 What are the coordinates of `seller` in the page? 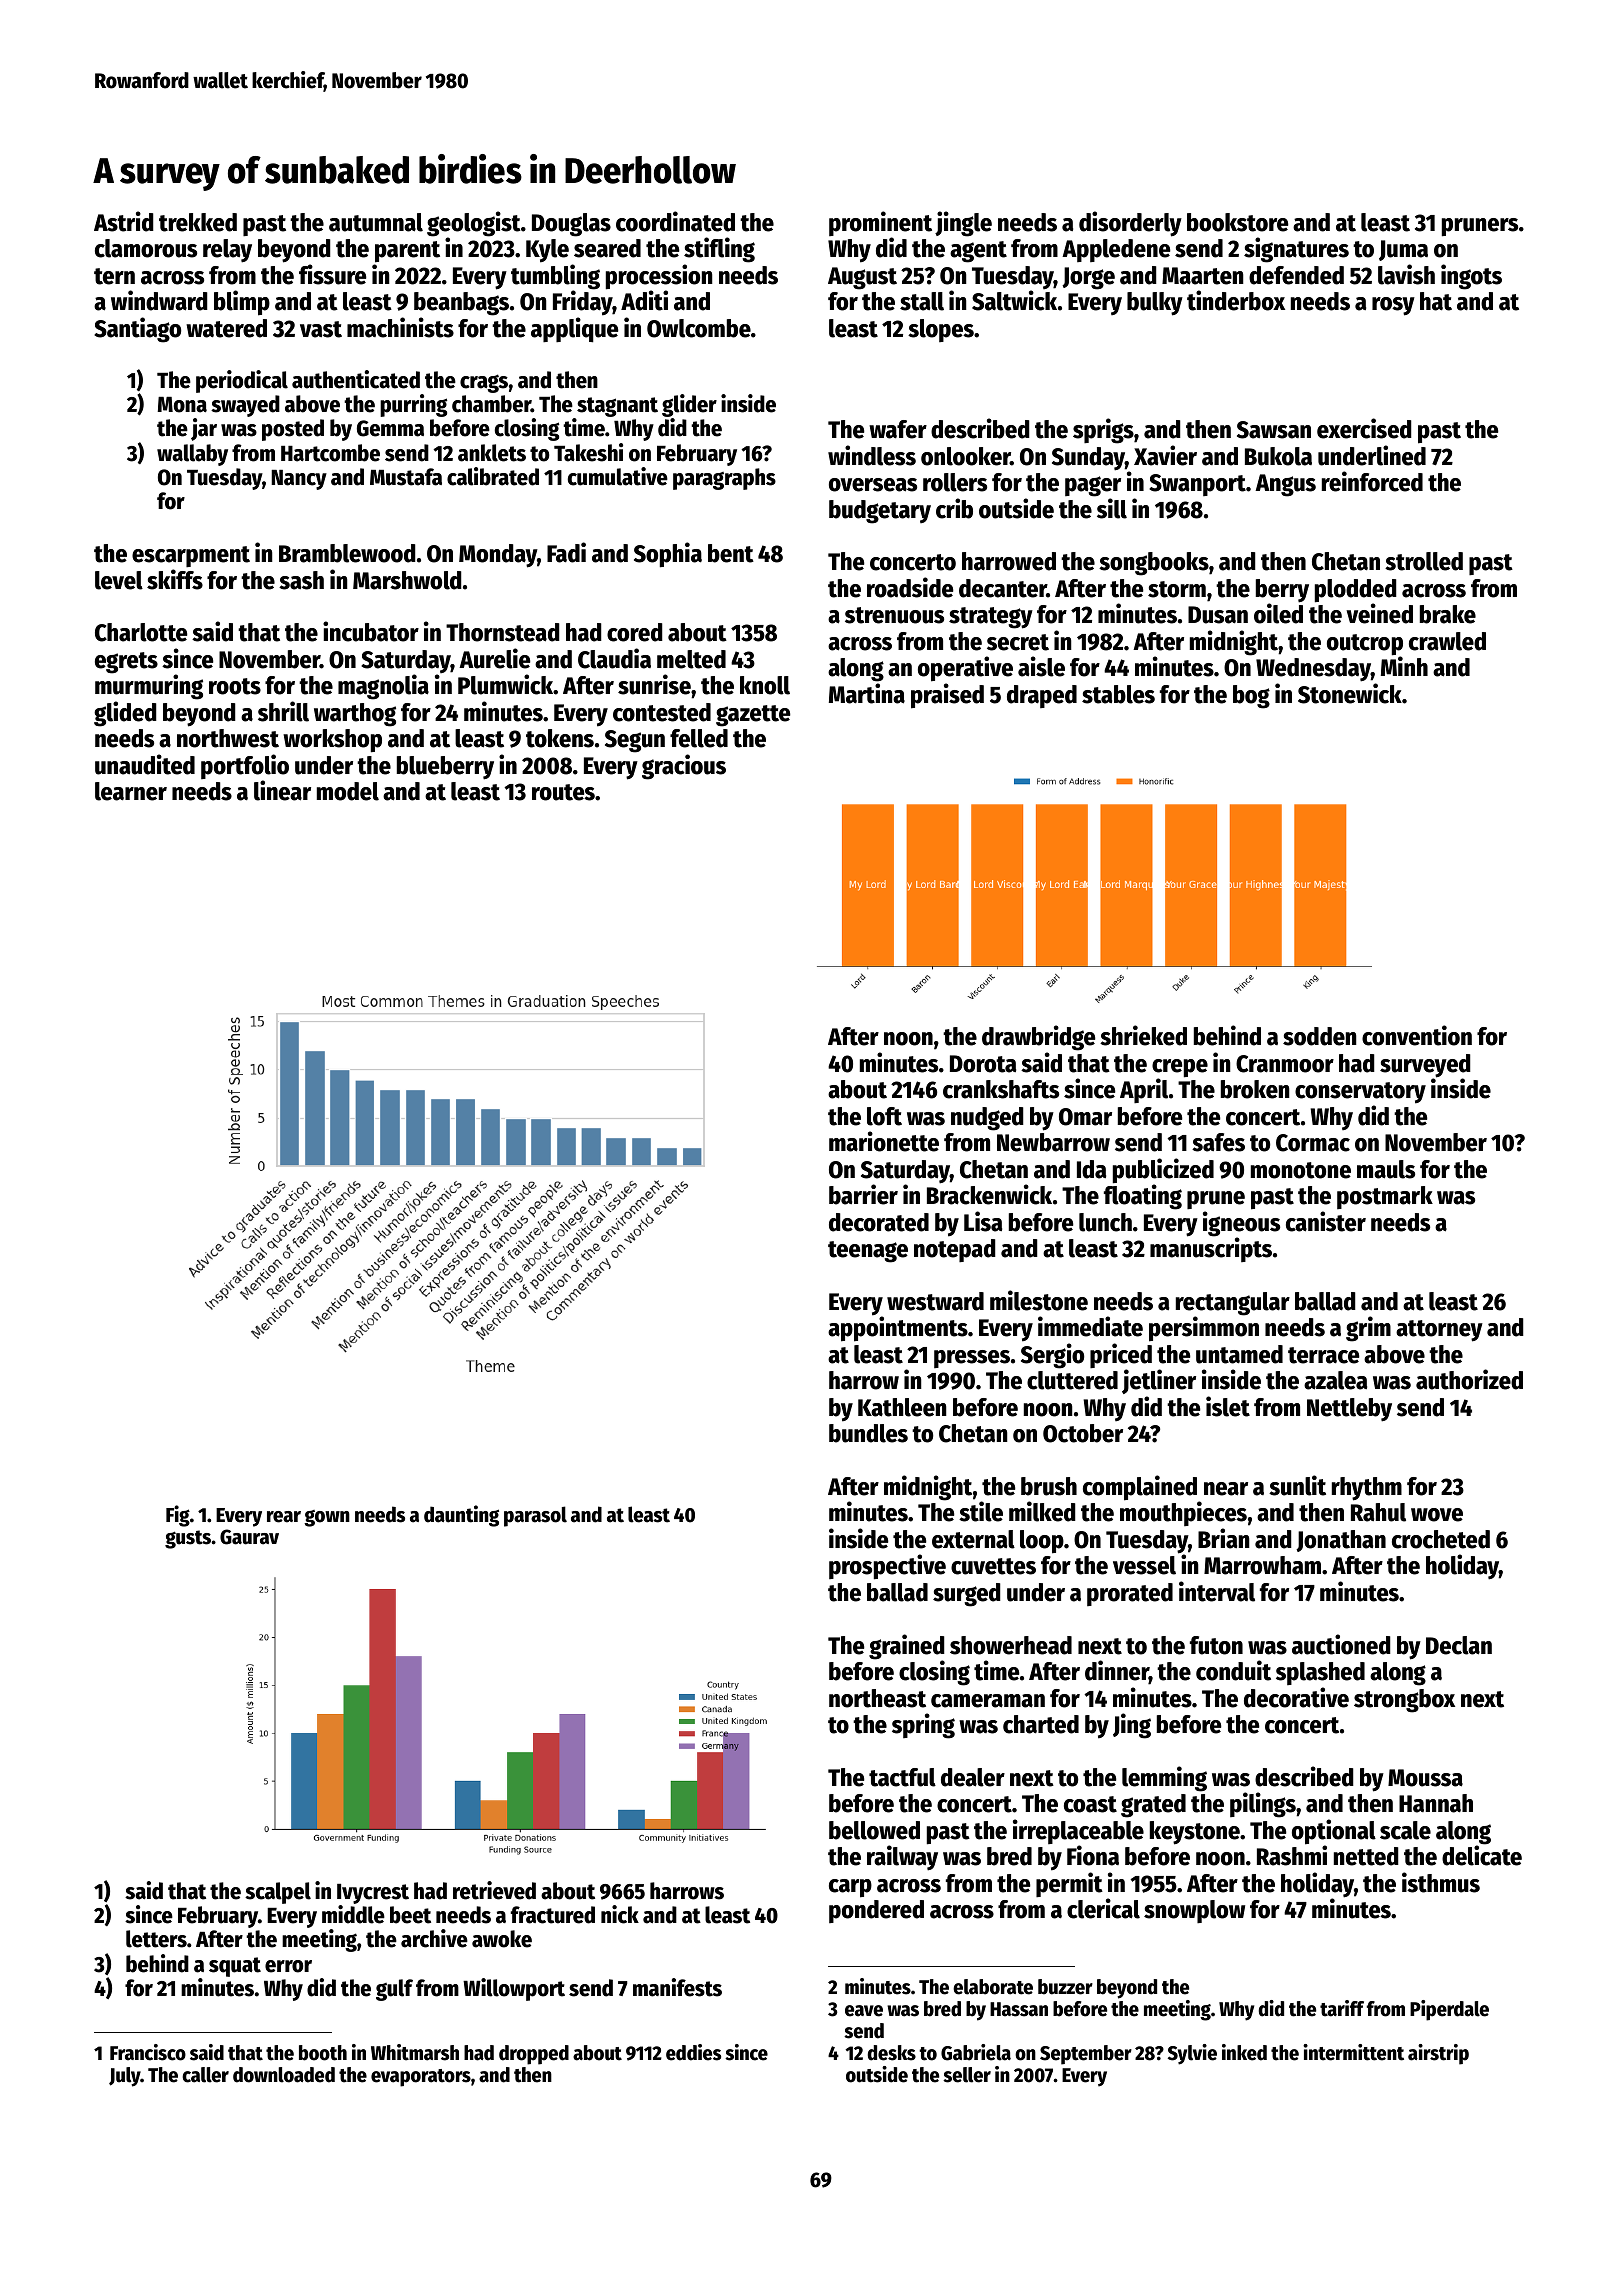 It's located at (967, 2075).
